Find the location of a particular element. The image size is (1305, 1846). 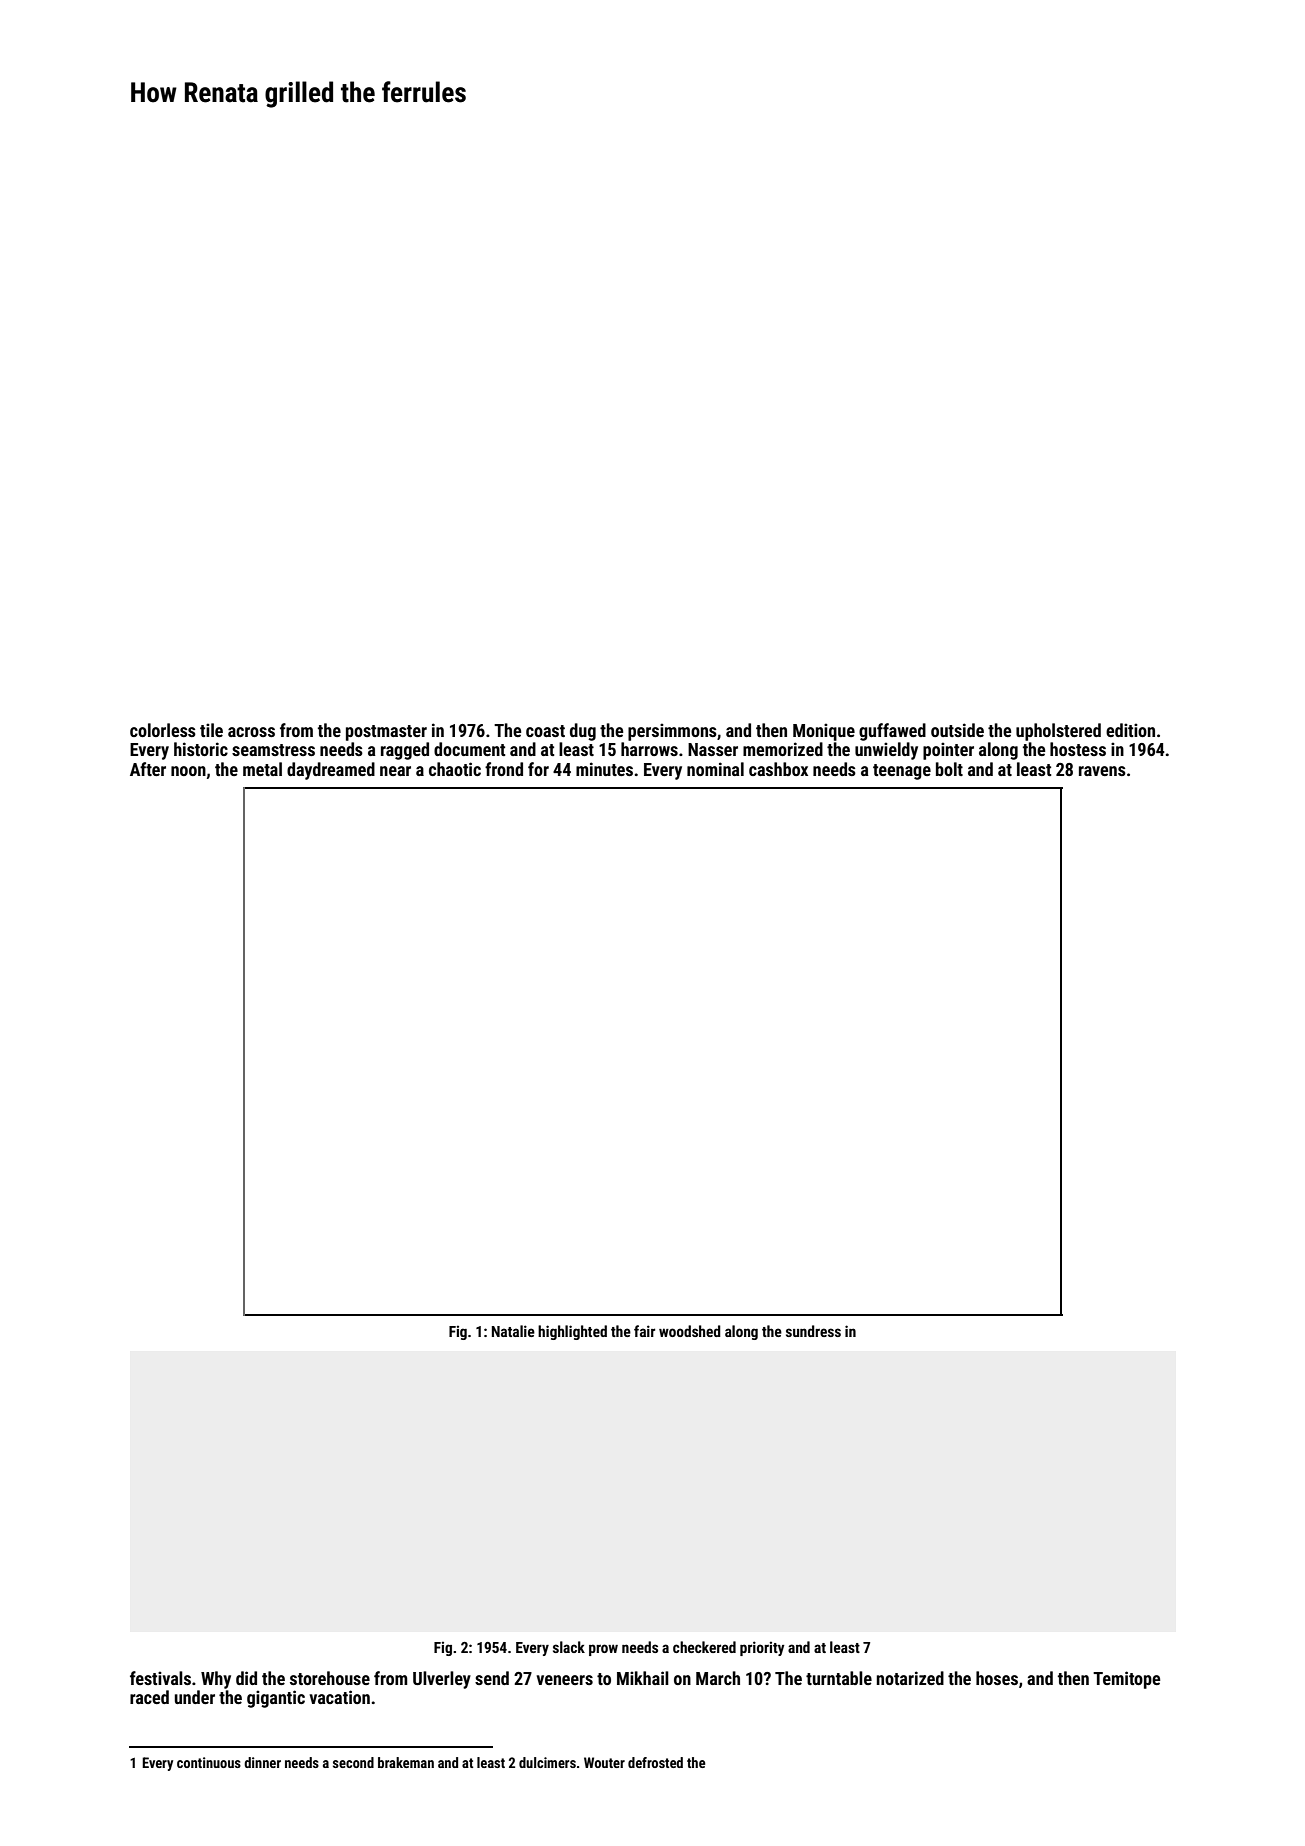

upholstered is located at coordinates (1058, 732).
